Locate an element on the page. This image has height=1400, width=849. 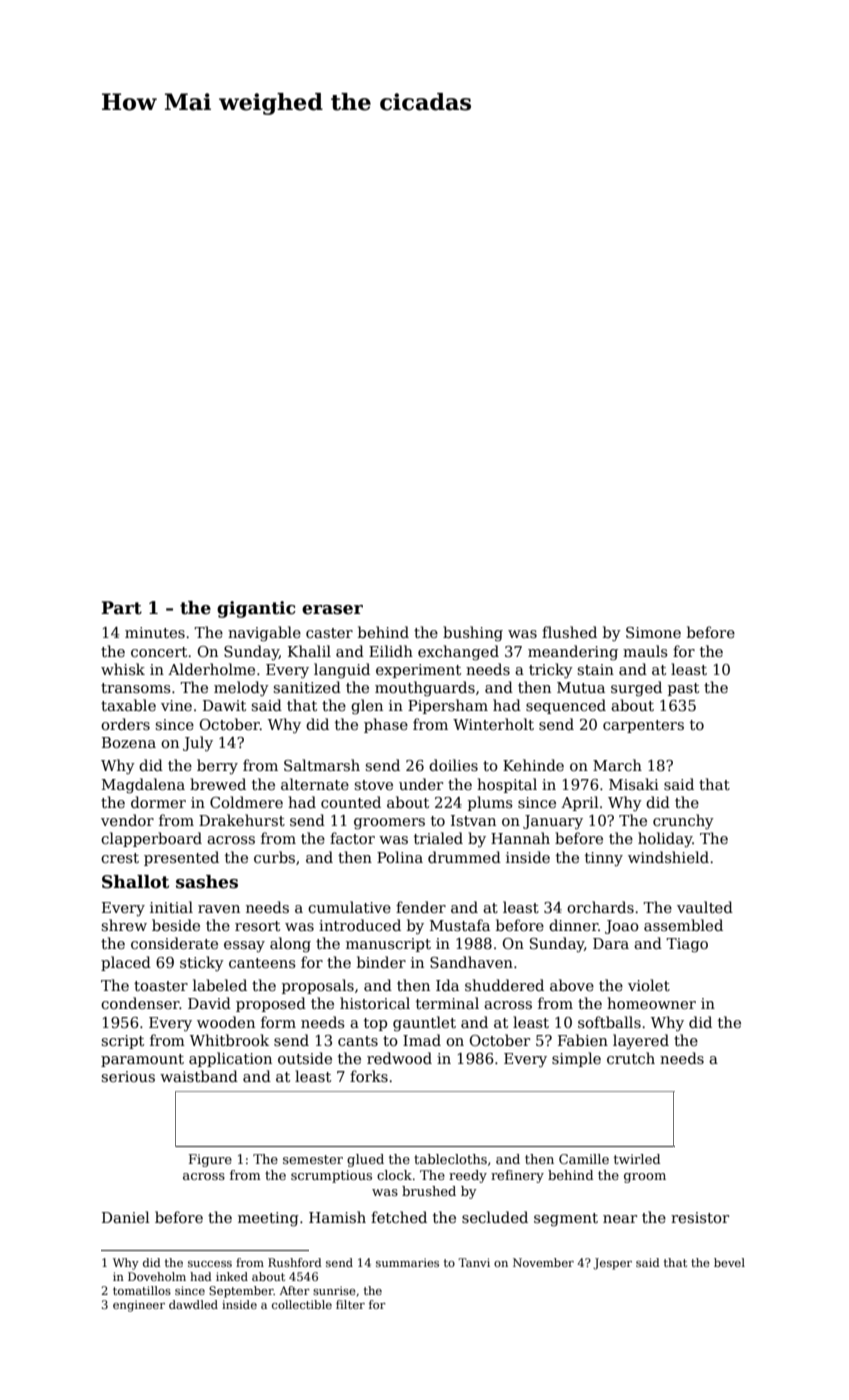
Simone is located at coordinates (653, 632).
